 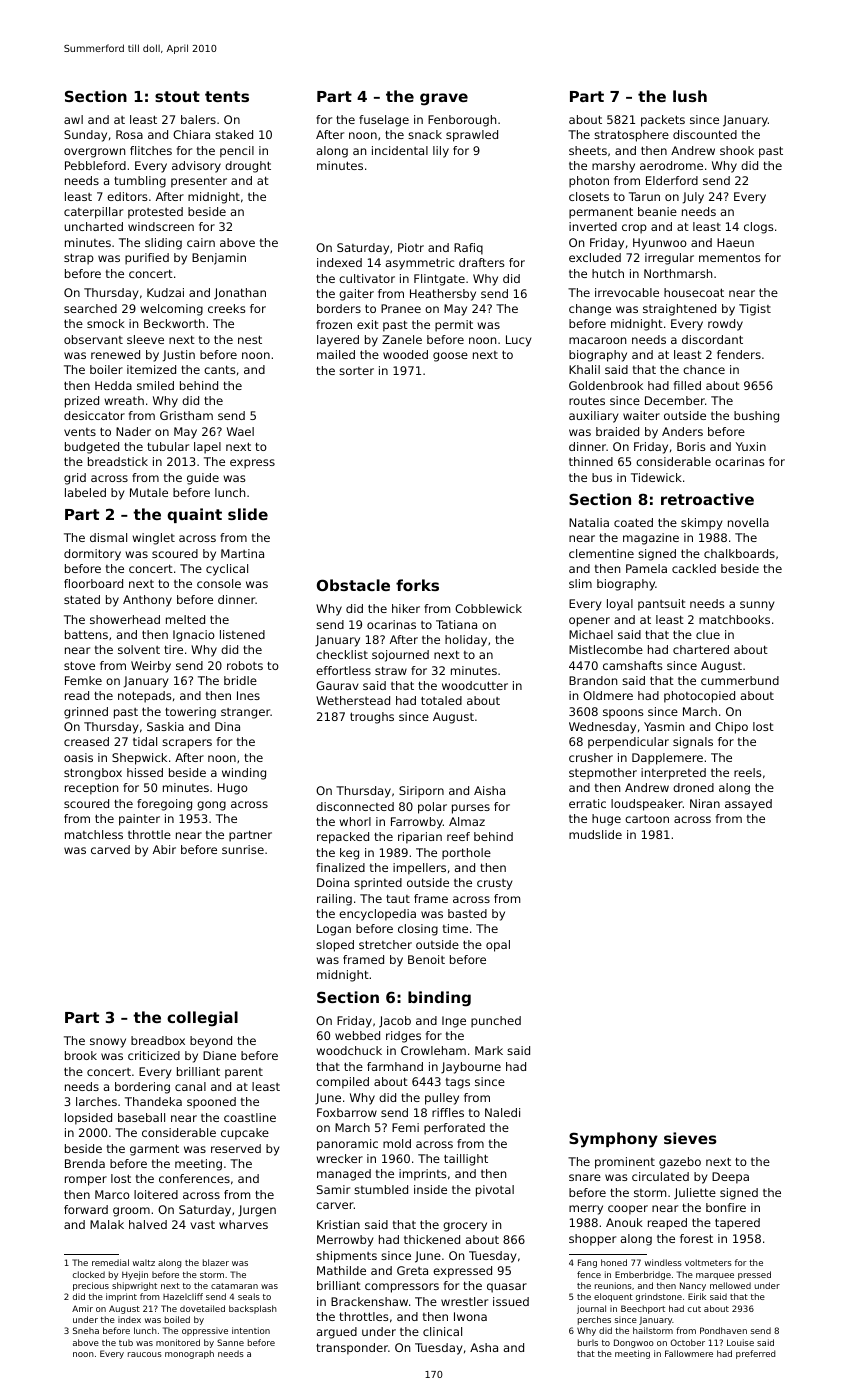 I want to click on grave, so click(x=444, y=99).
